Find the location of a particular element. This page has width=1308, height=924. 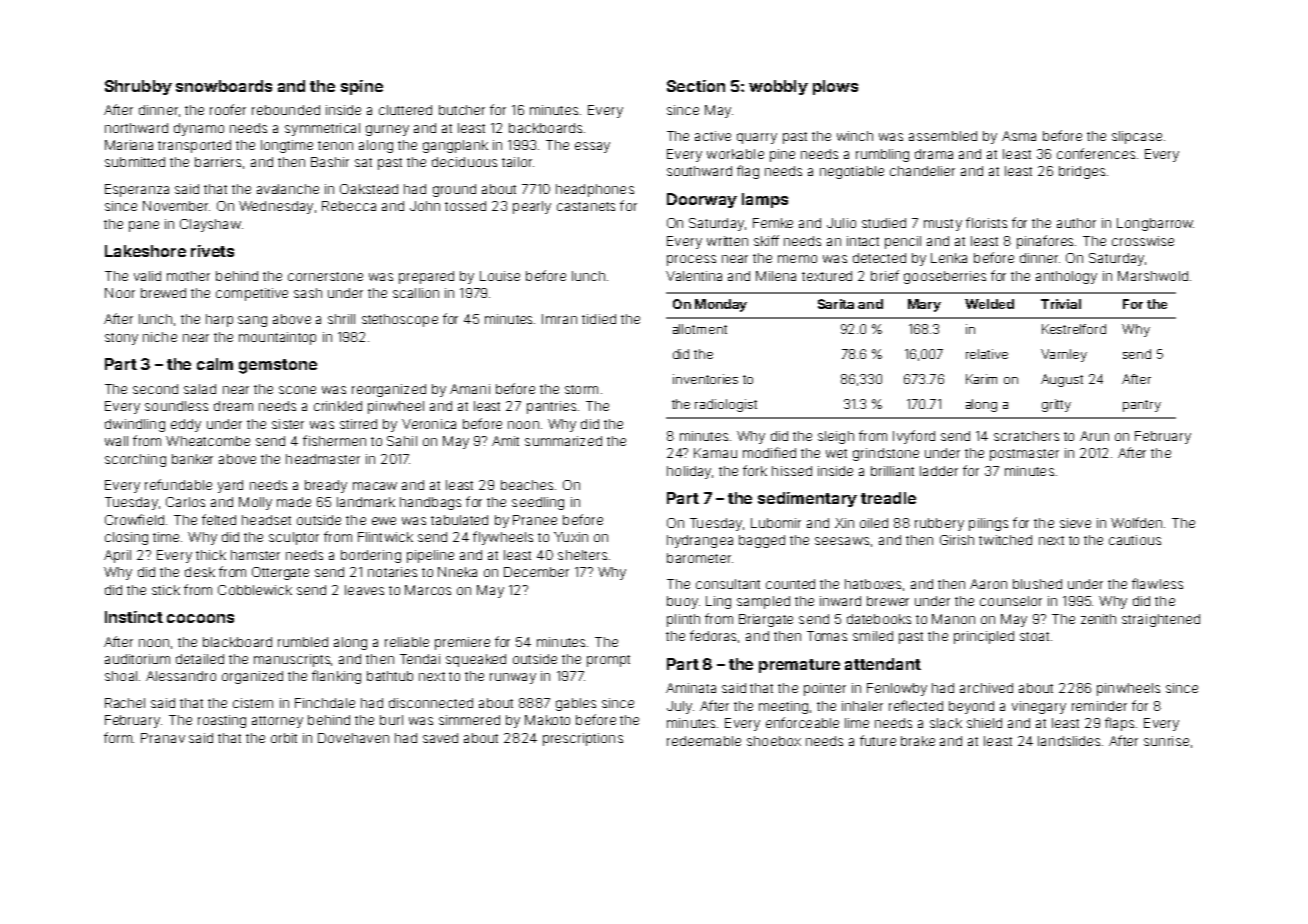

Noor is located at coordinates (120, 293).
